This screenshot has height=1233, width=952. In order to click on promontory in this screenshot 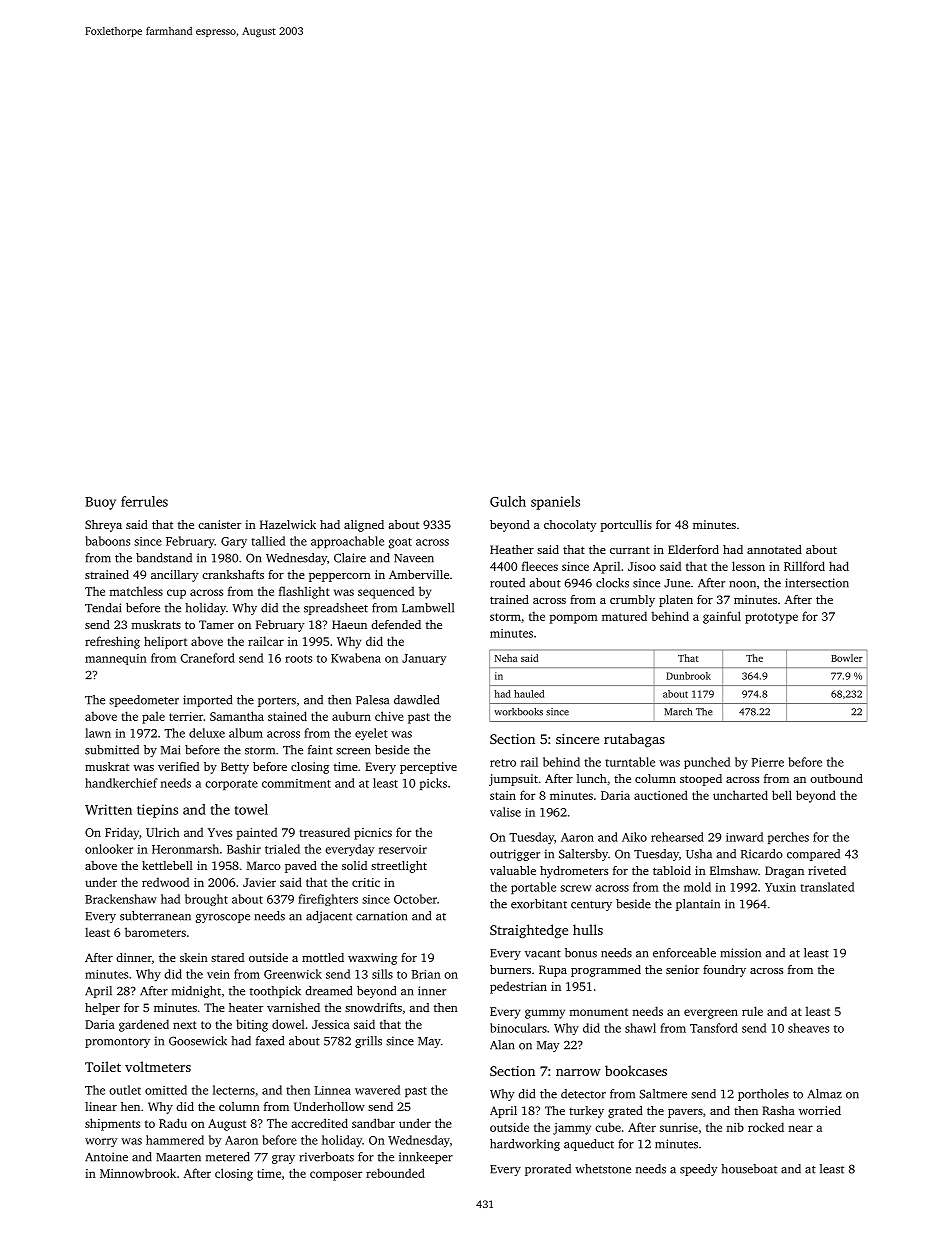, I will do `click(117, 1043)`.
